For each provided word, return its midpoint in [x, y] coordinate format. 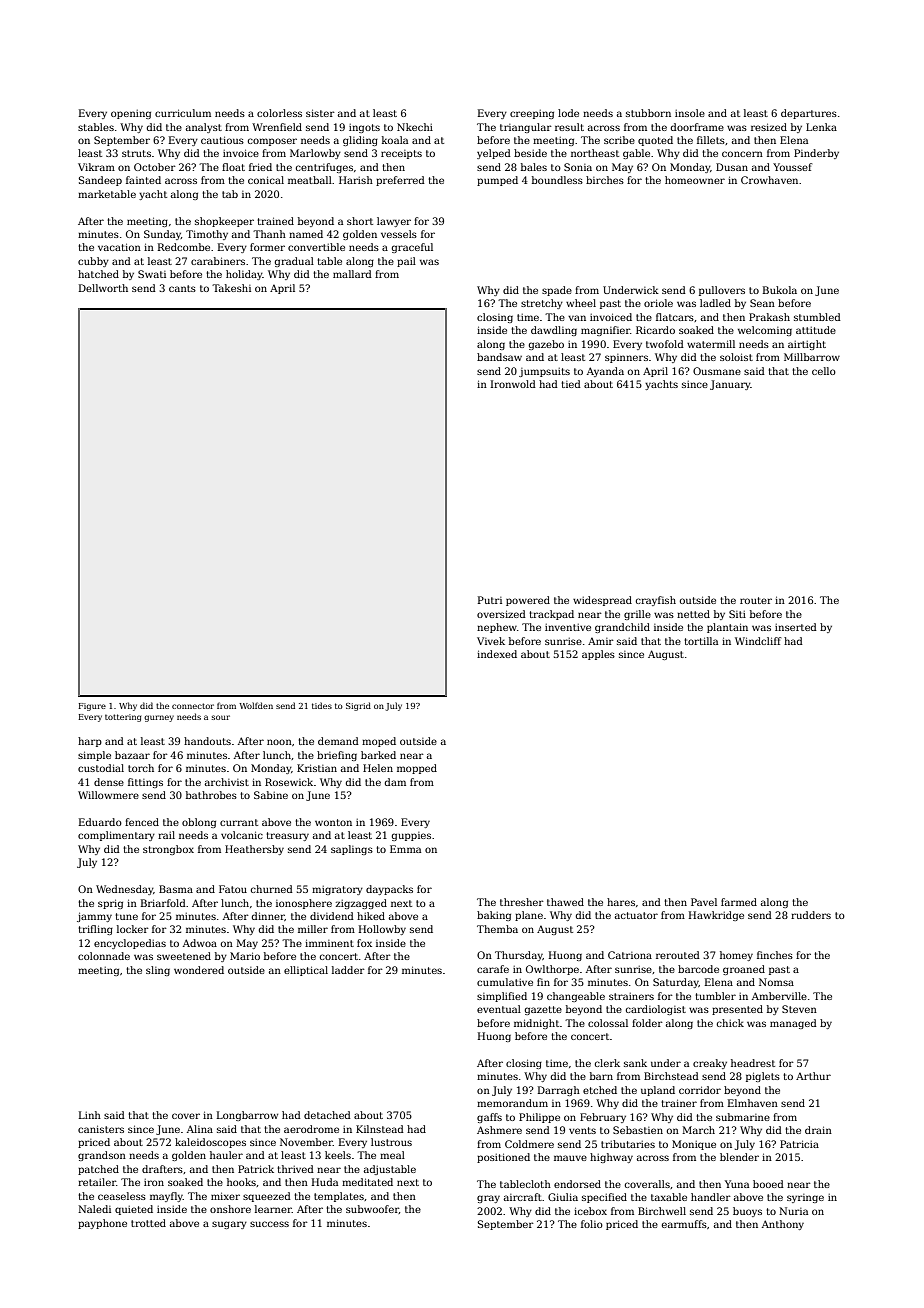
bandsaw [499, 357]
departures [809, 114]
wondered [199, 970]
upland [658, 1091]
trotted [148, 1223]
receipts [401, 154]
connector [193, 706]
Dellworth [103, 288]
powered [528, 601]
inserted [796, 627]
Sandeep [100, 181]
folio [592, 1224]
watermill [711, 344]
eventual [499, 1009]
